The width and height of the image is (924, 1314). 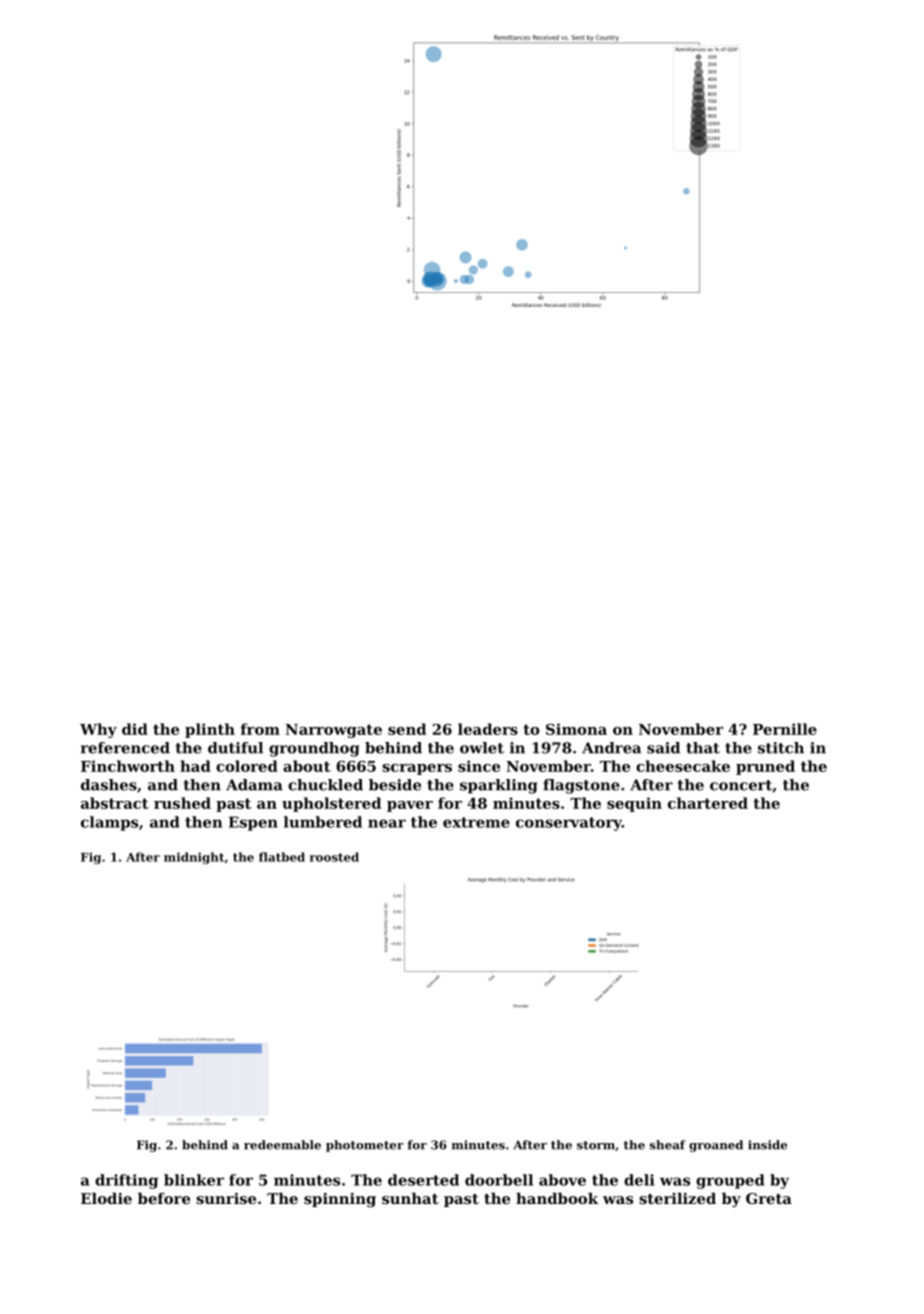 What do you see at coordinates (126, 1181) in the image?
I see `drifting` at bounding box center [126, 1181].
